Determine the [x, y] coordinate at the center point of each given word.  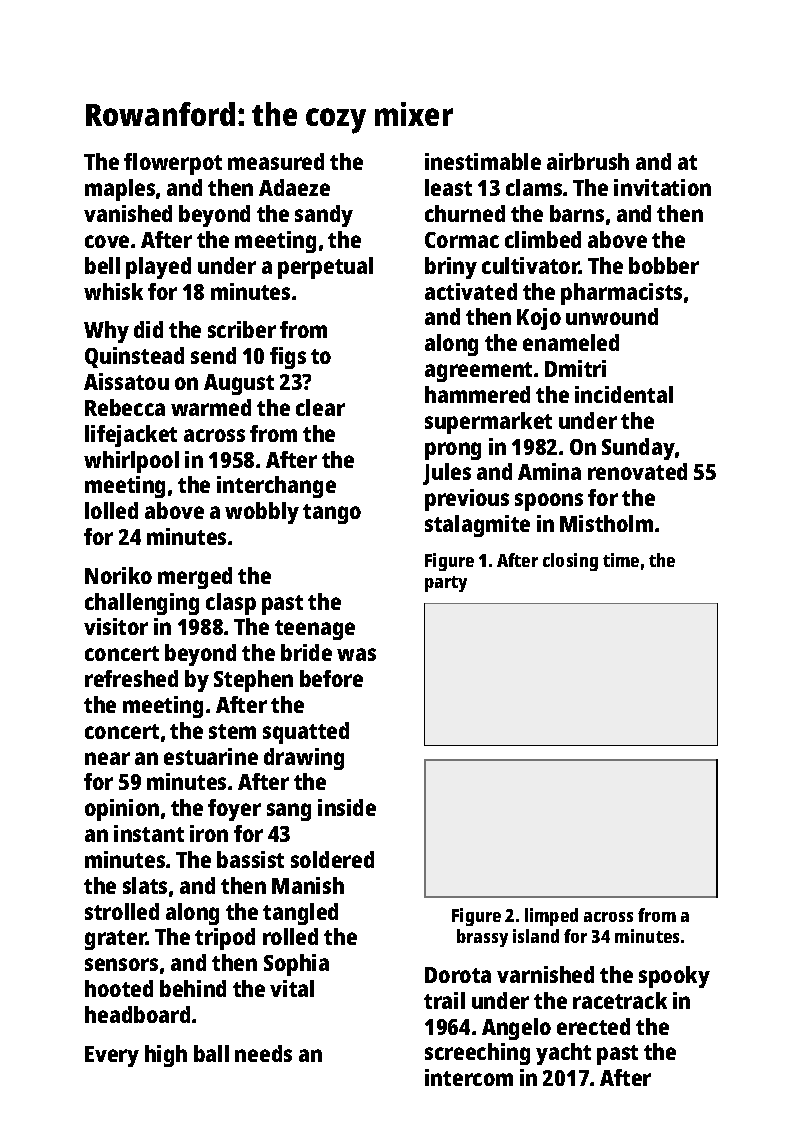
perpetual [325, 268]
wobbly [262, 513]
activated [471, 291]
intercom [469, 1077]
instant [149, 833]
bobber [664, 265]
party [446, 584]
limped [551, 917]
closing [570, 562]
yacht [563, 1054]
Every [112, 1056]
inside [347, 807]
